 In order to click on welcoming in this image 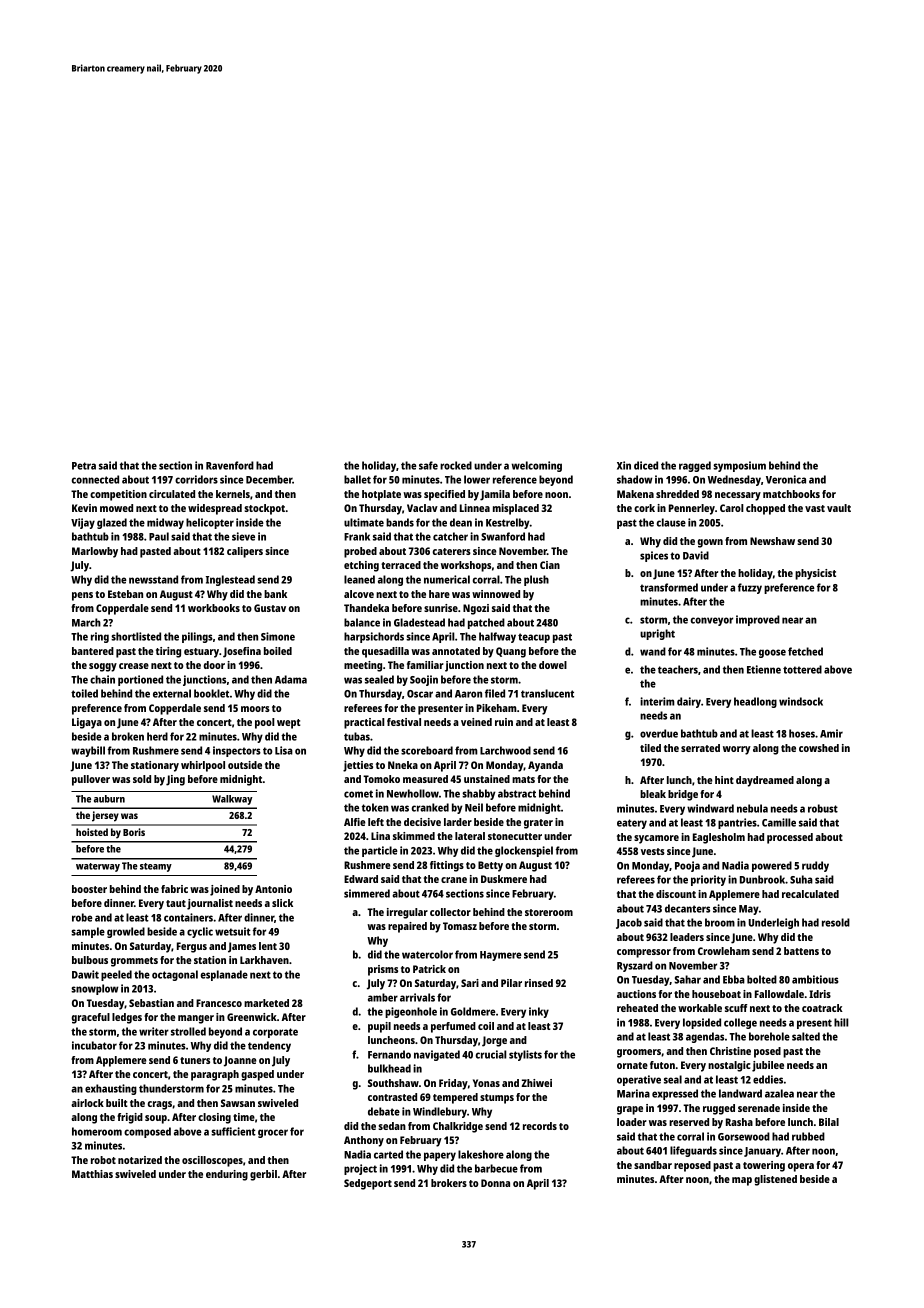, I will do `click(537, 466)`.
